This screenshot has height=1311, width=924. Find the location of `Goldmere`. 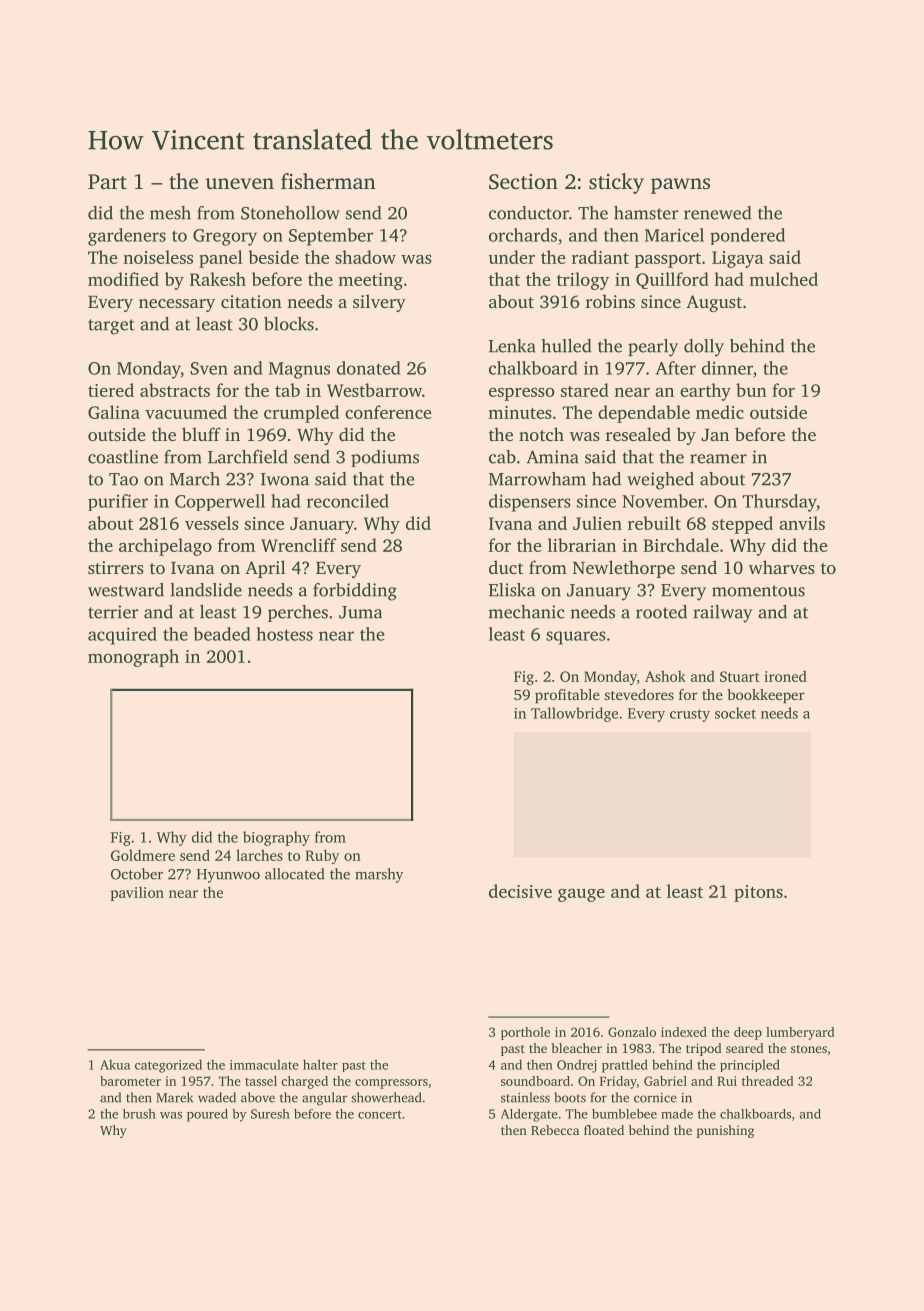

Goldmere is located at coordinates (143, 855).
